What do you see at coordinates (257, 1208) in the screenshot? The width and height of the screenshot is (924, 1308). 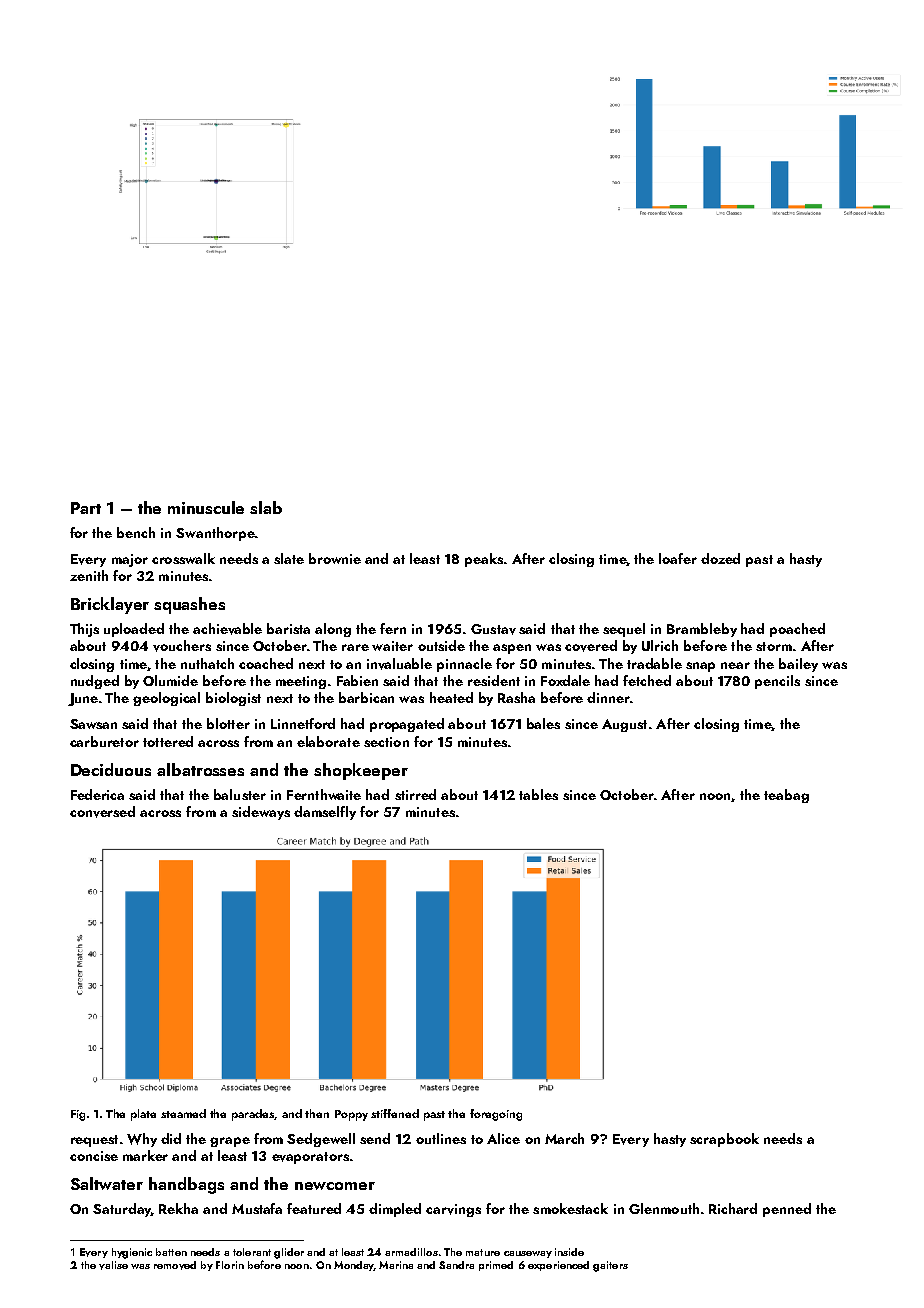 I see `Mustafa` at bounding box center [257, 1208].
